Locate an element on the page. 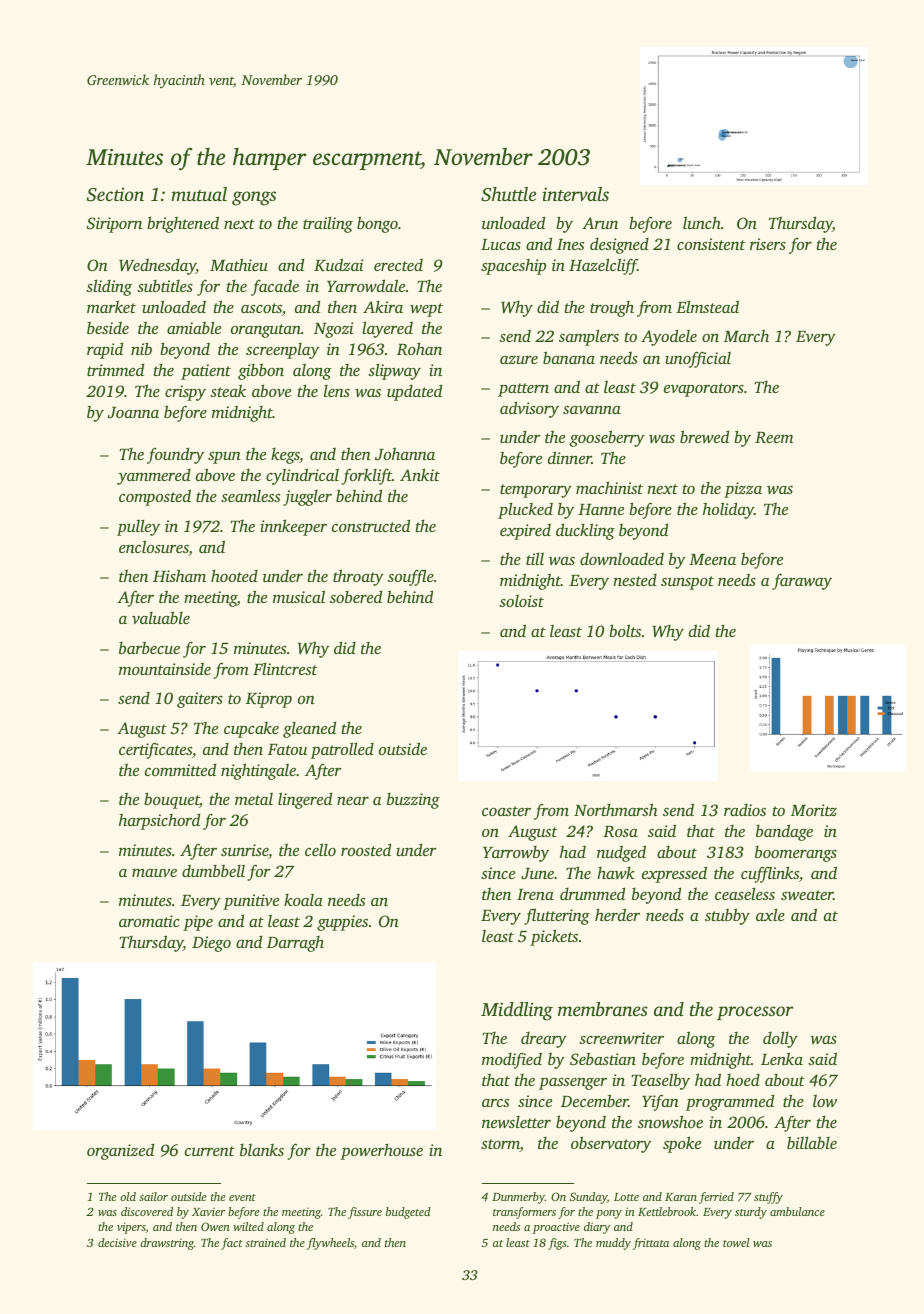 The height and width of the document is (1314, 924). radios is located at coordinates (745, 810).
